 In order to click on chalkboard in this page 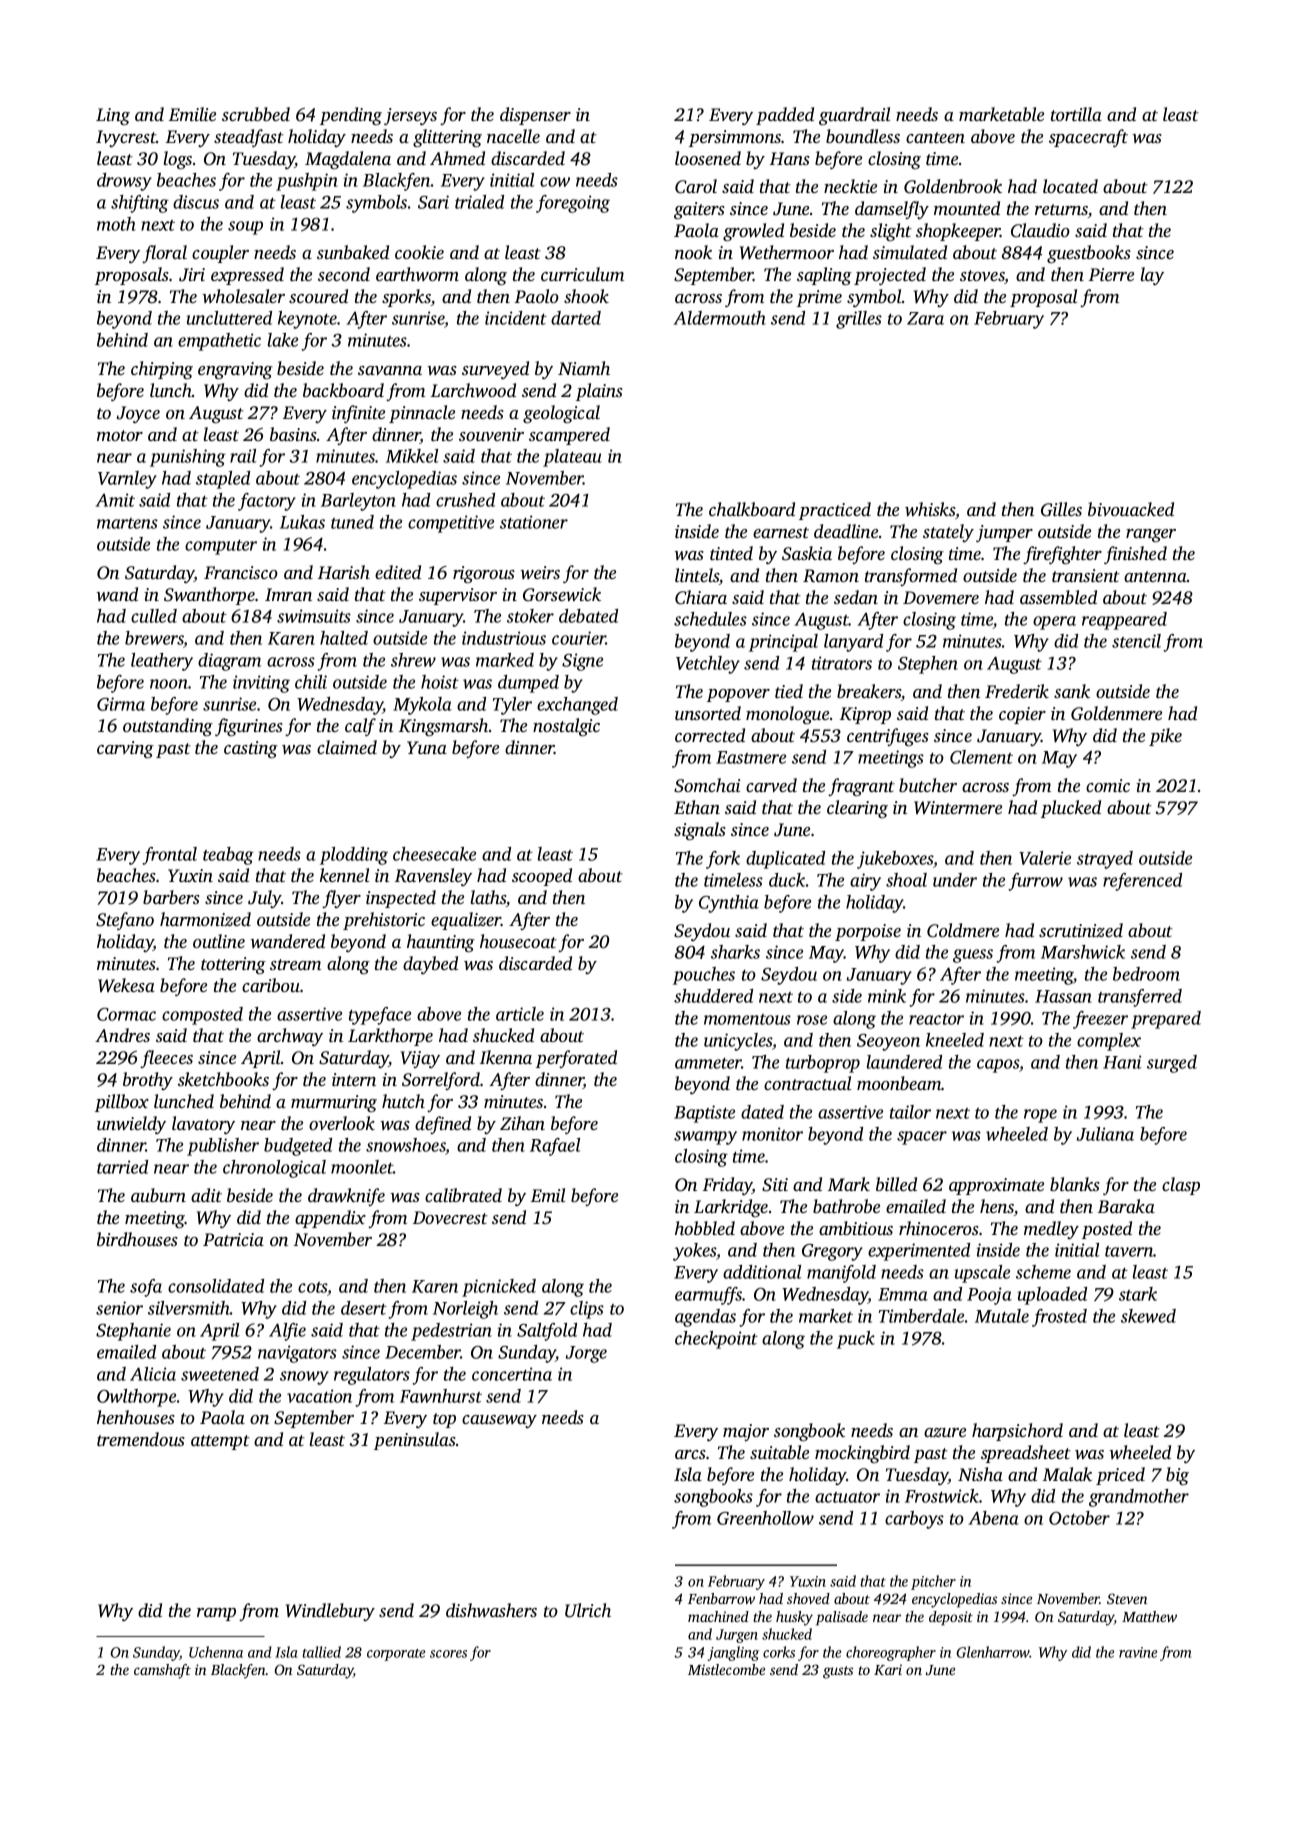, I will do `click(752, 509)`.
